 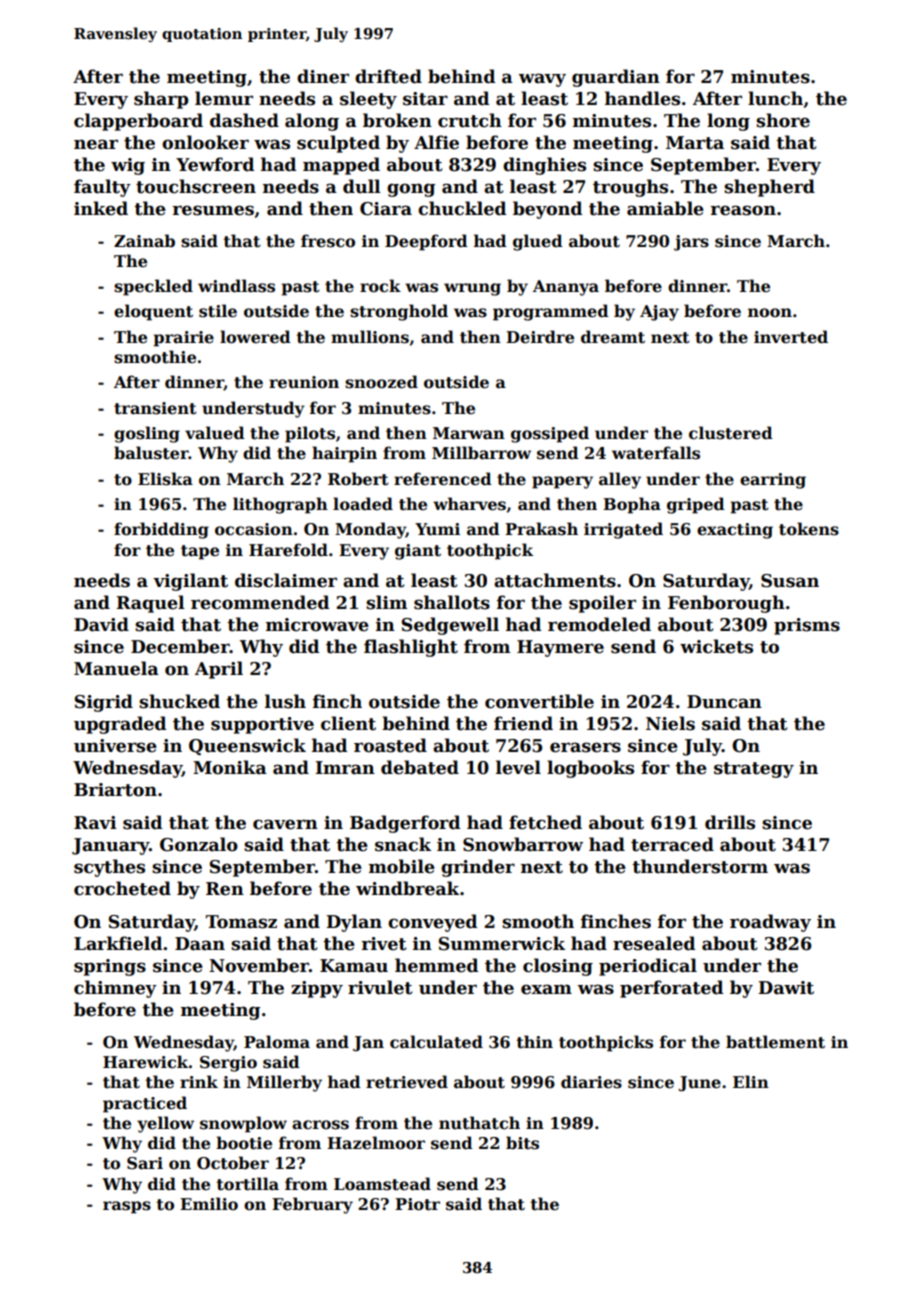 I want to click on valued, so click(x=215, y=433).
